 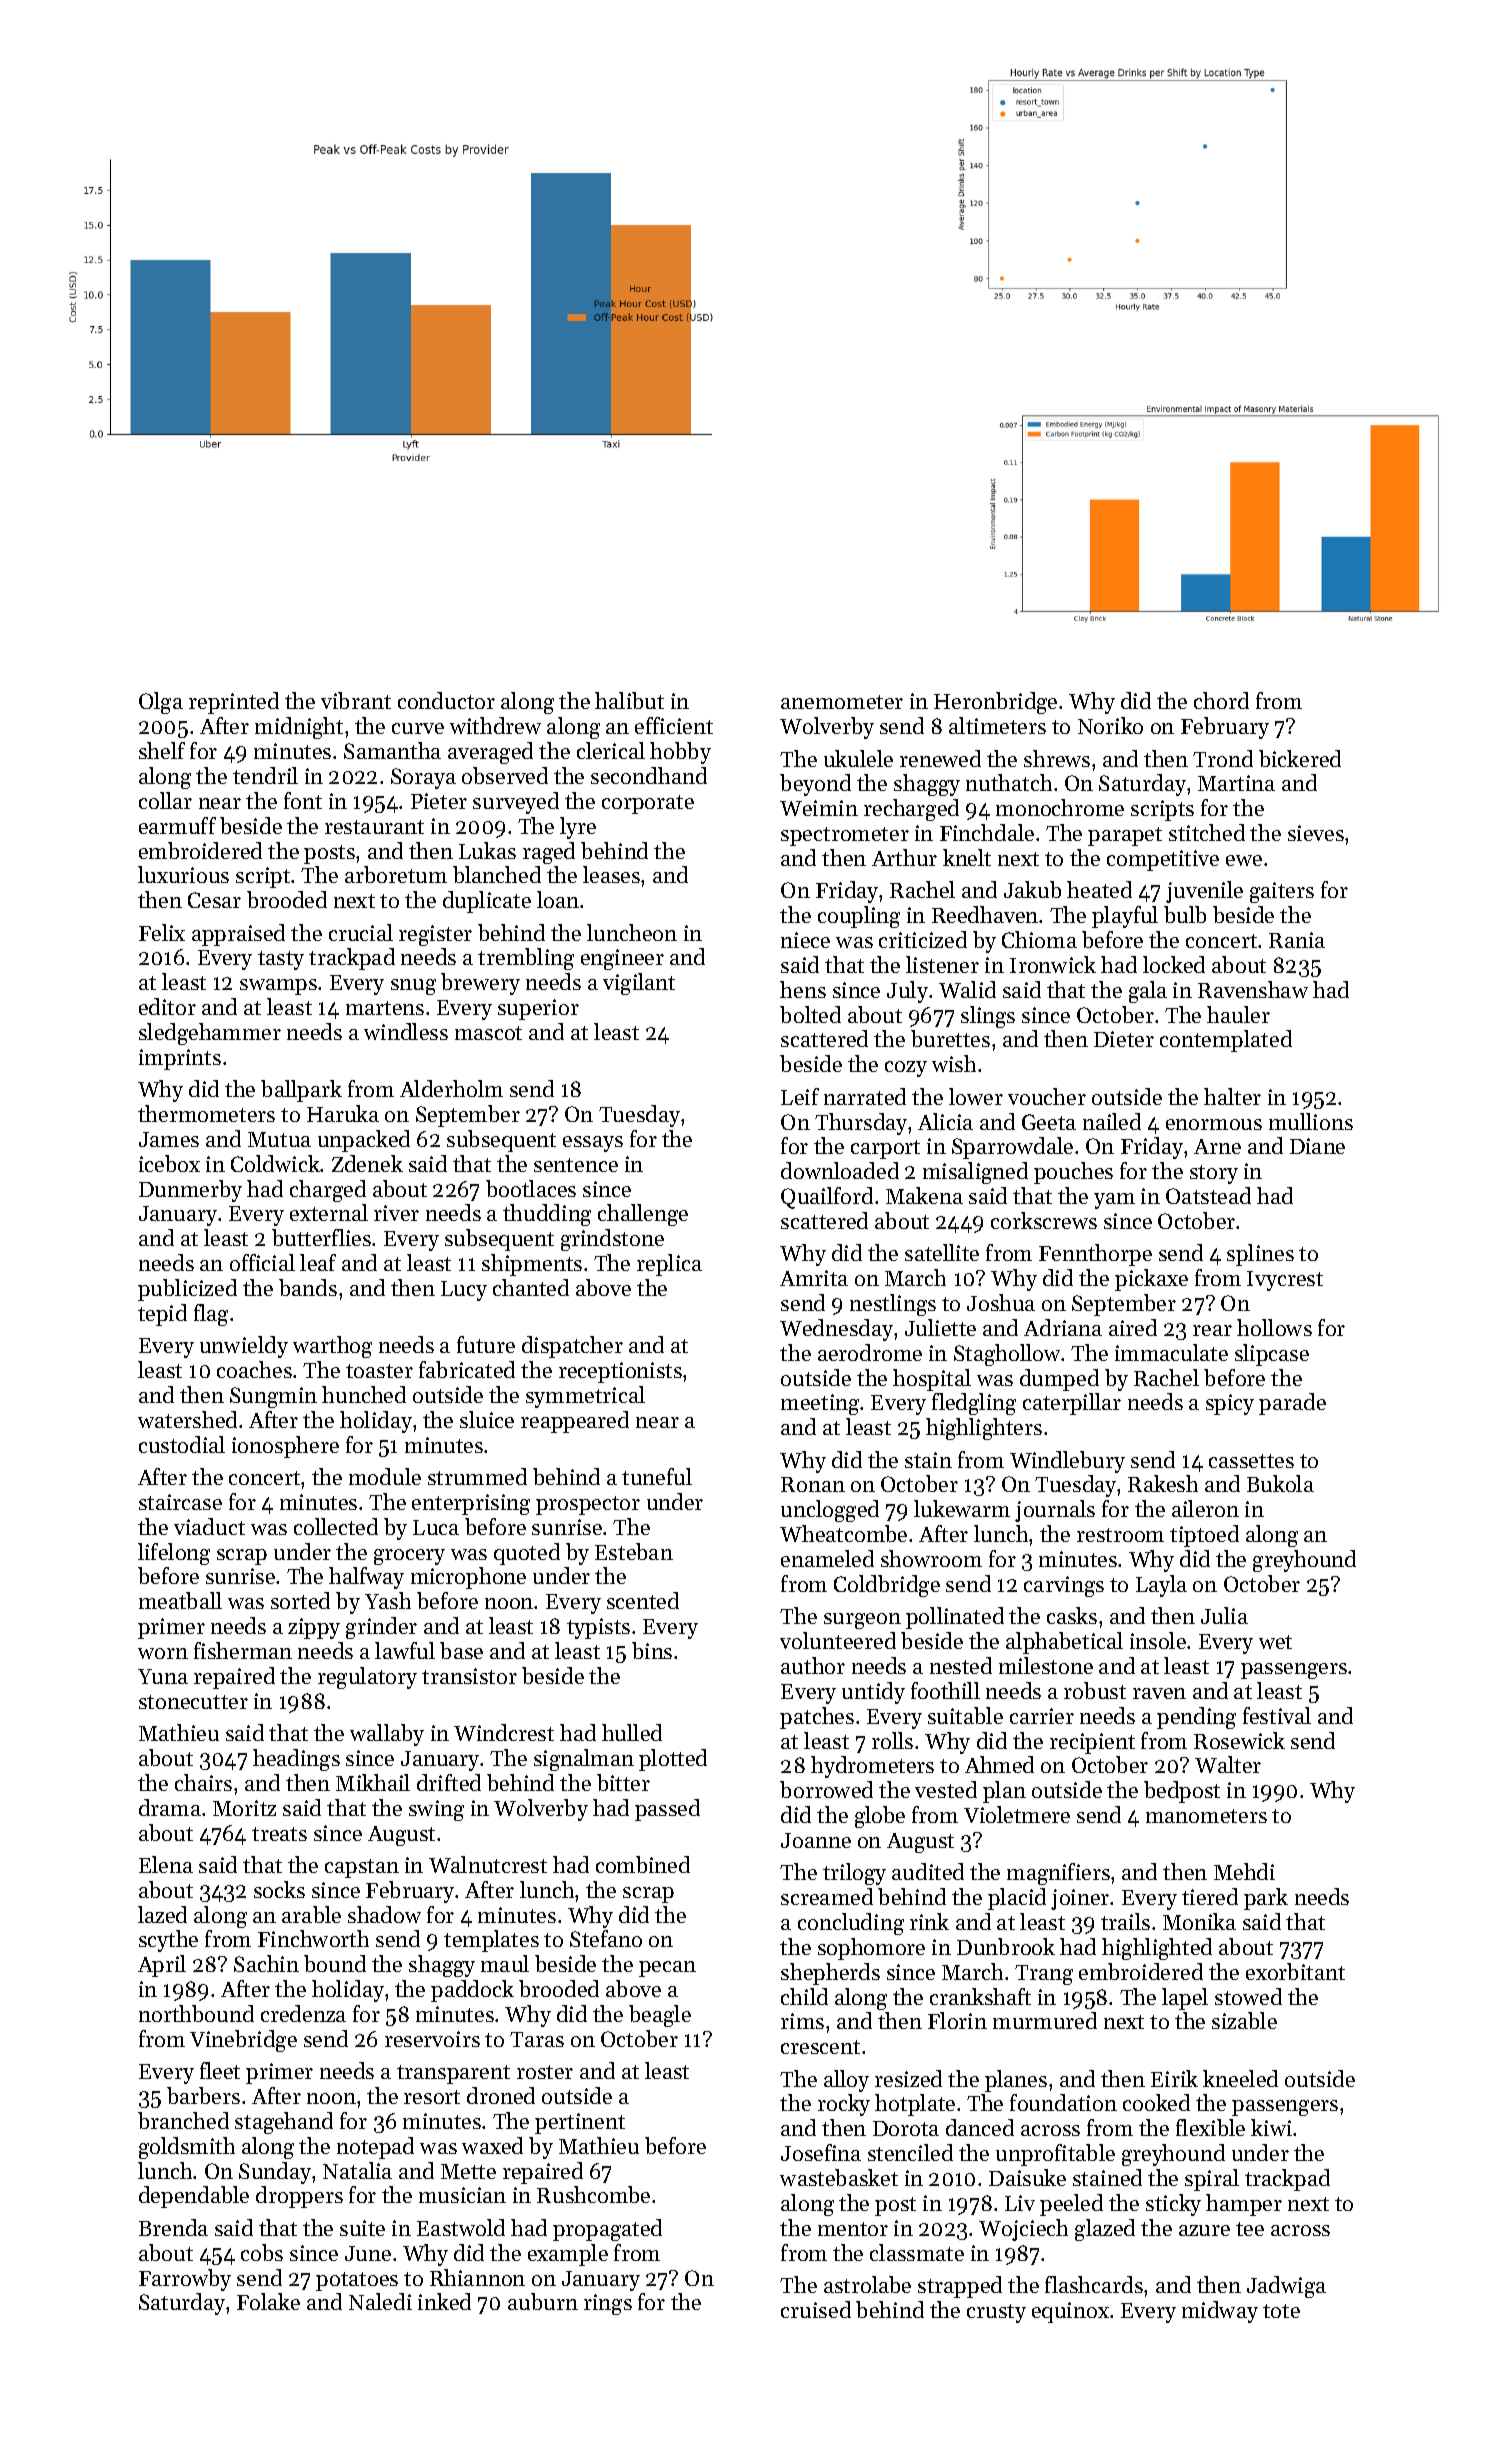 What do you see at coordinates (462, 2195) in the page?
I see `musician` at bounding box center [462, 2195].
